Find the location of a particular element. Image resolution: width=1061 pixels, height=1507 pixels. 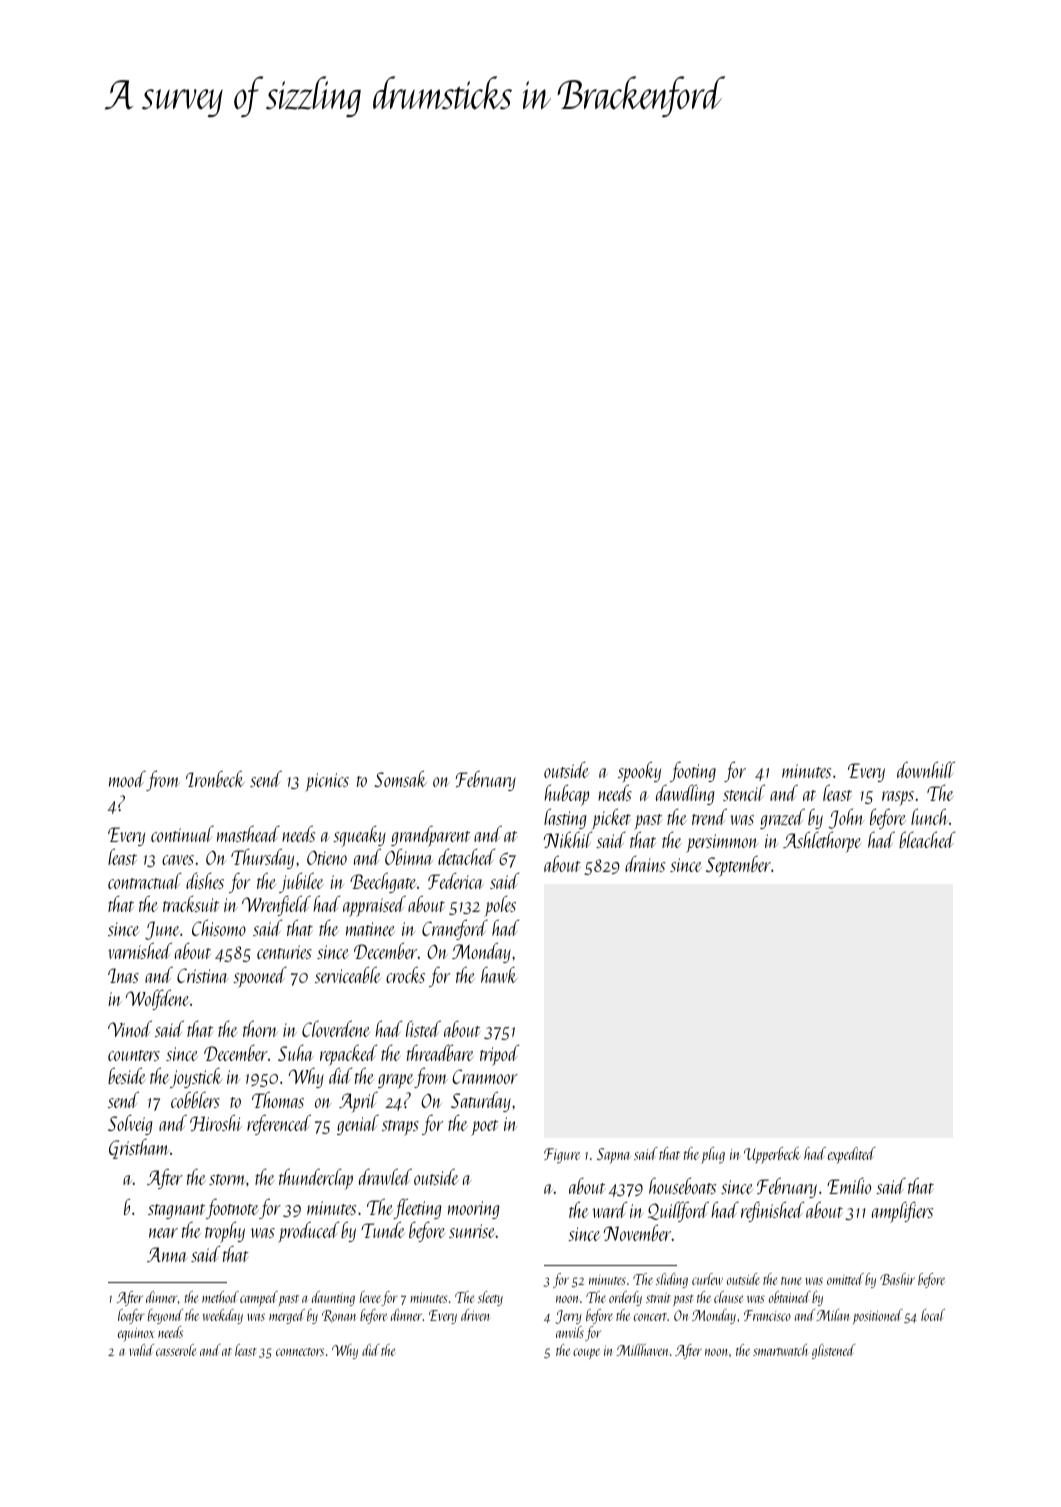

downhill is located at coordinates (926, 769).
